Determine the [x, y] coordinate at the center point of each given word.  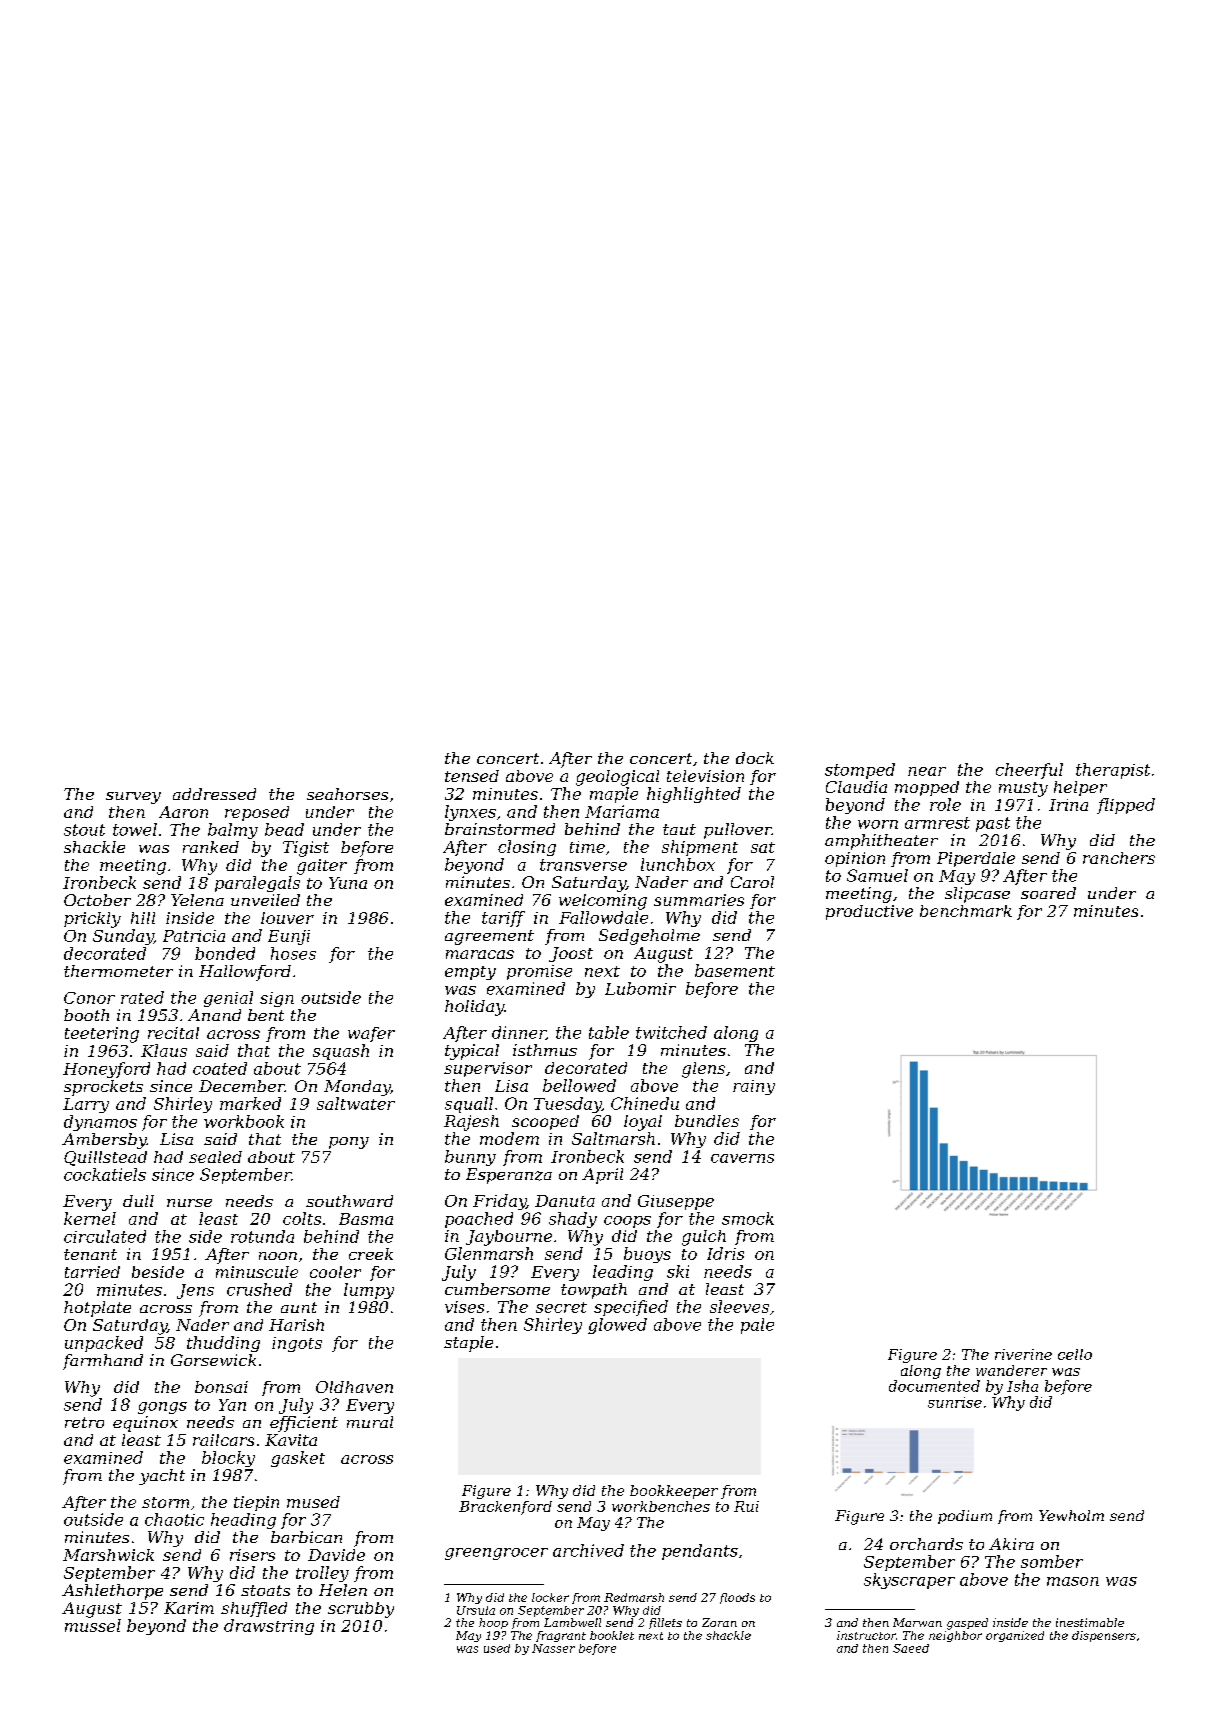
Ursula [476, 1610]
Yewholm [1071, 1515]
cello [1075, 1354]
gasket [298, 1459]
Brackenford [505, 1508]
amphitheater [881, 842]
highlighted [694, 795]
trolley [322, 1574]
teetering [102, 1035]
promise [539, 972]
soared [1048, 893]
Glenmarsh [489, 1253]
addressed [214, 794]
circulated [105, 1236]
